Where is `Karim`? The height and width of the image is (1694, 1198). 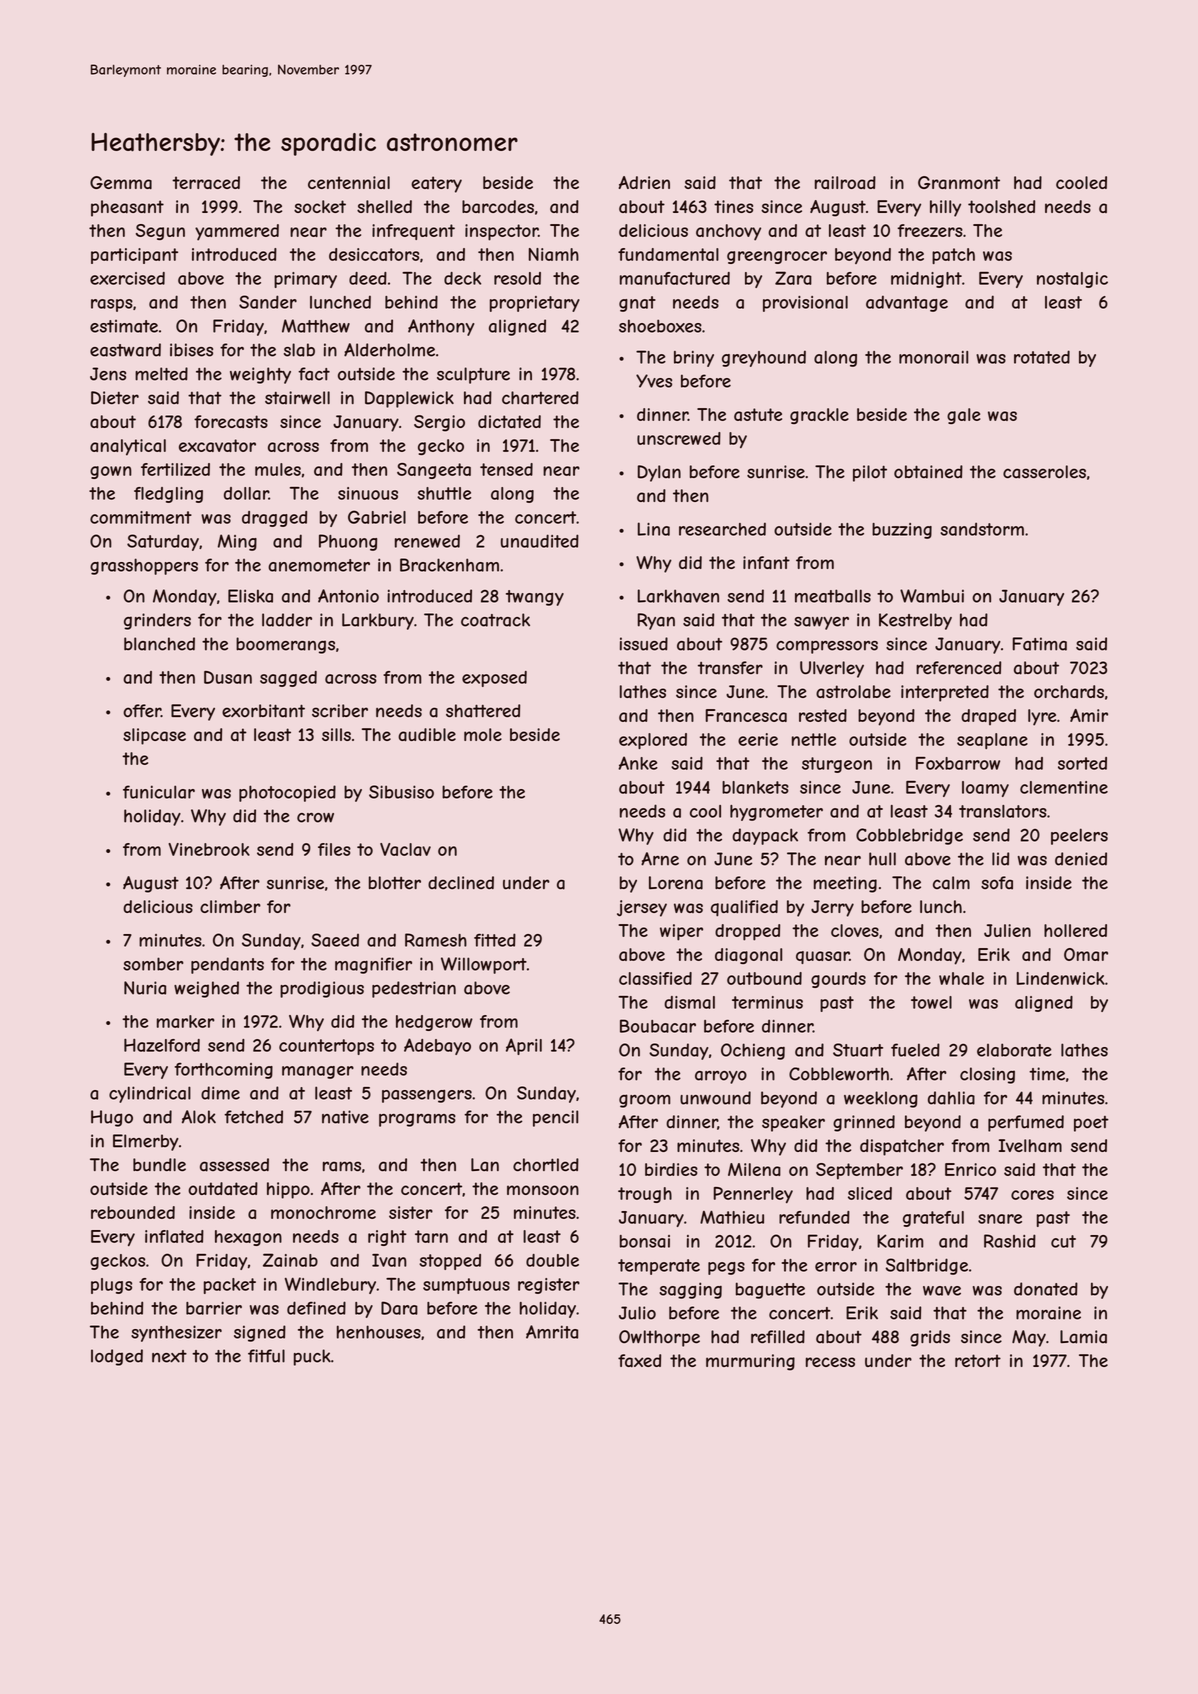
Karim is located at coordinates (900, 1241).
